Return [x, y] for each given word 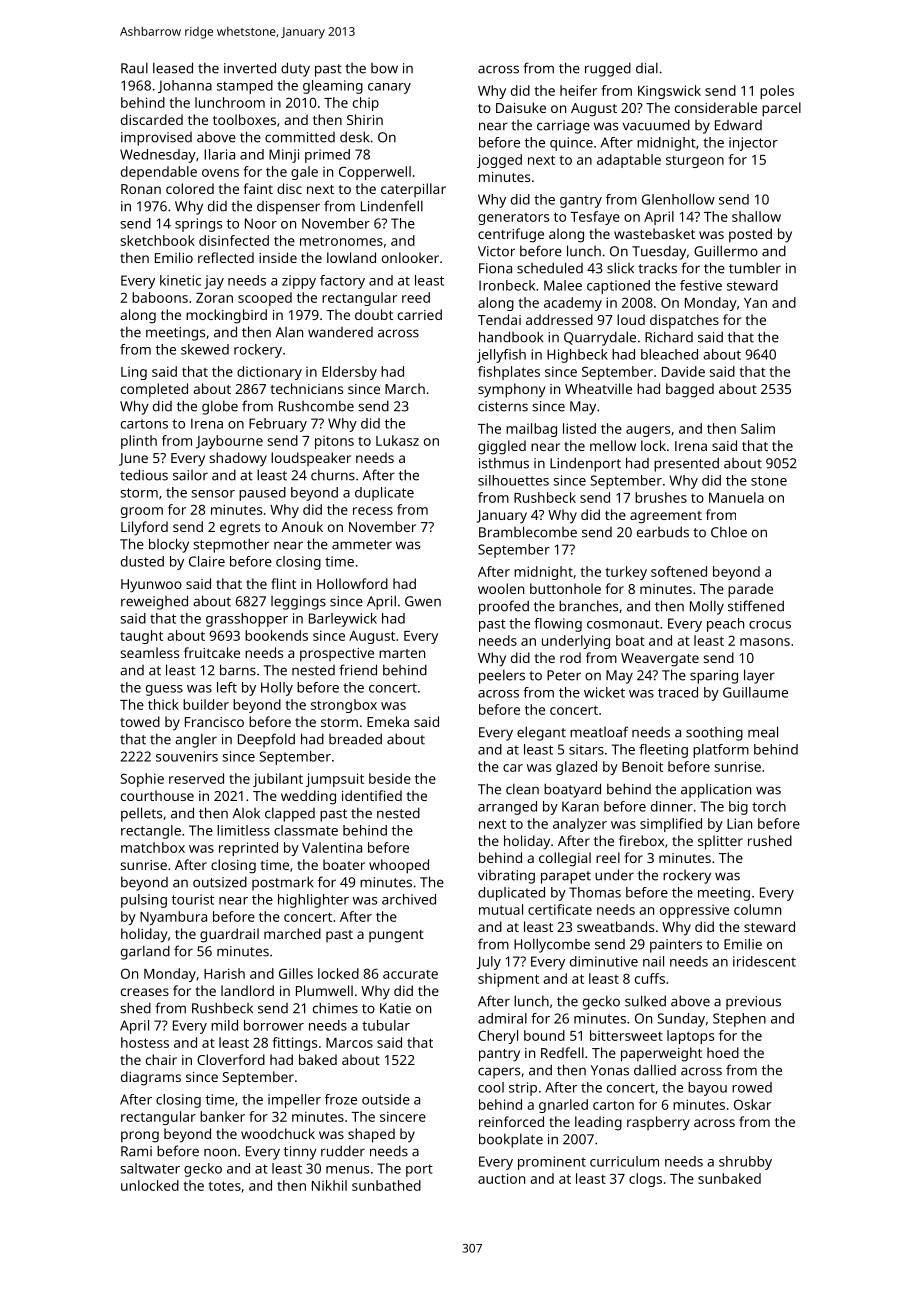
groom [142, 512]
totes [225, 1186]
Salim [758, 428]
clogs [645, 1180]
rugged [608, 69]
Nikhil [329, 1185]
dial [647, 68]
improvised [156, 139]
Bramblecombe [528, 532]
